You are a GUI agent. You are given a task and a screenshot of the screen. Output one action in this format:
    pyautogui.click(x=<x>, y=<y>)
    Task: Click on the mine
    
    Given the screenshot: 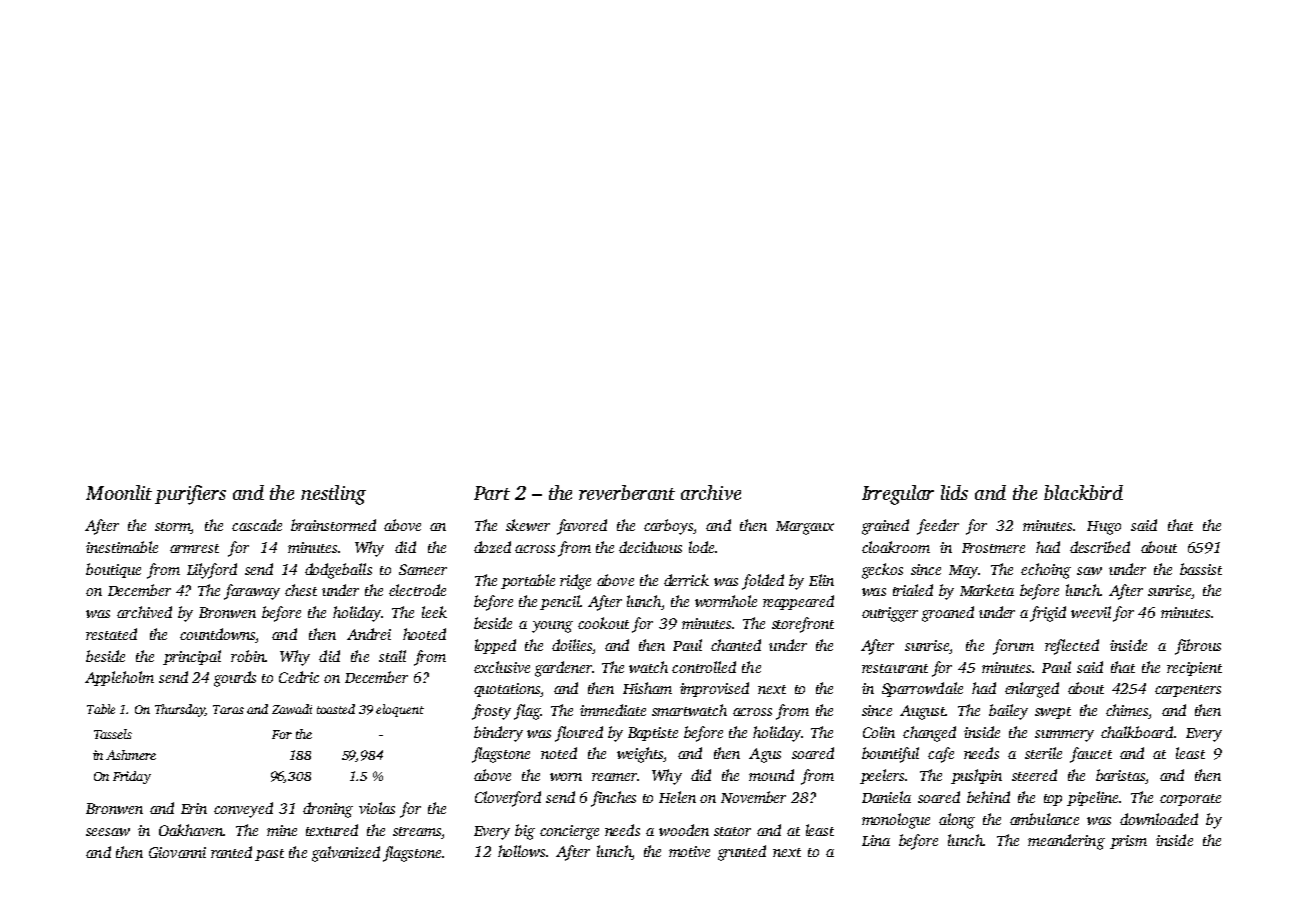 What is the action you would take?
    pyautogui.click(x=282, y=830)
